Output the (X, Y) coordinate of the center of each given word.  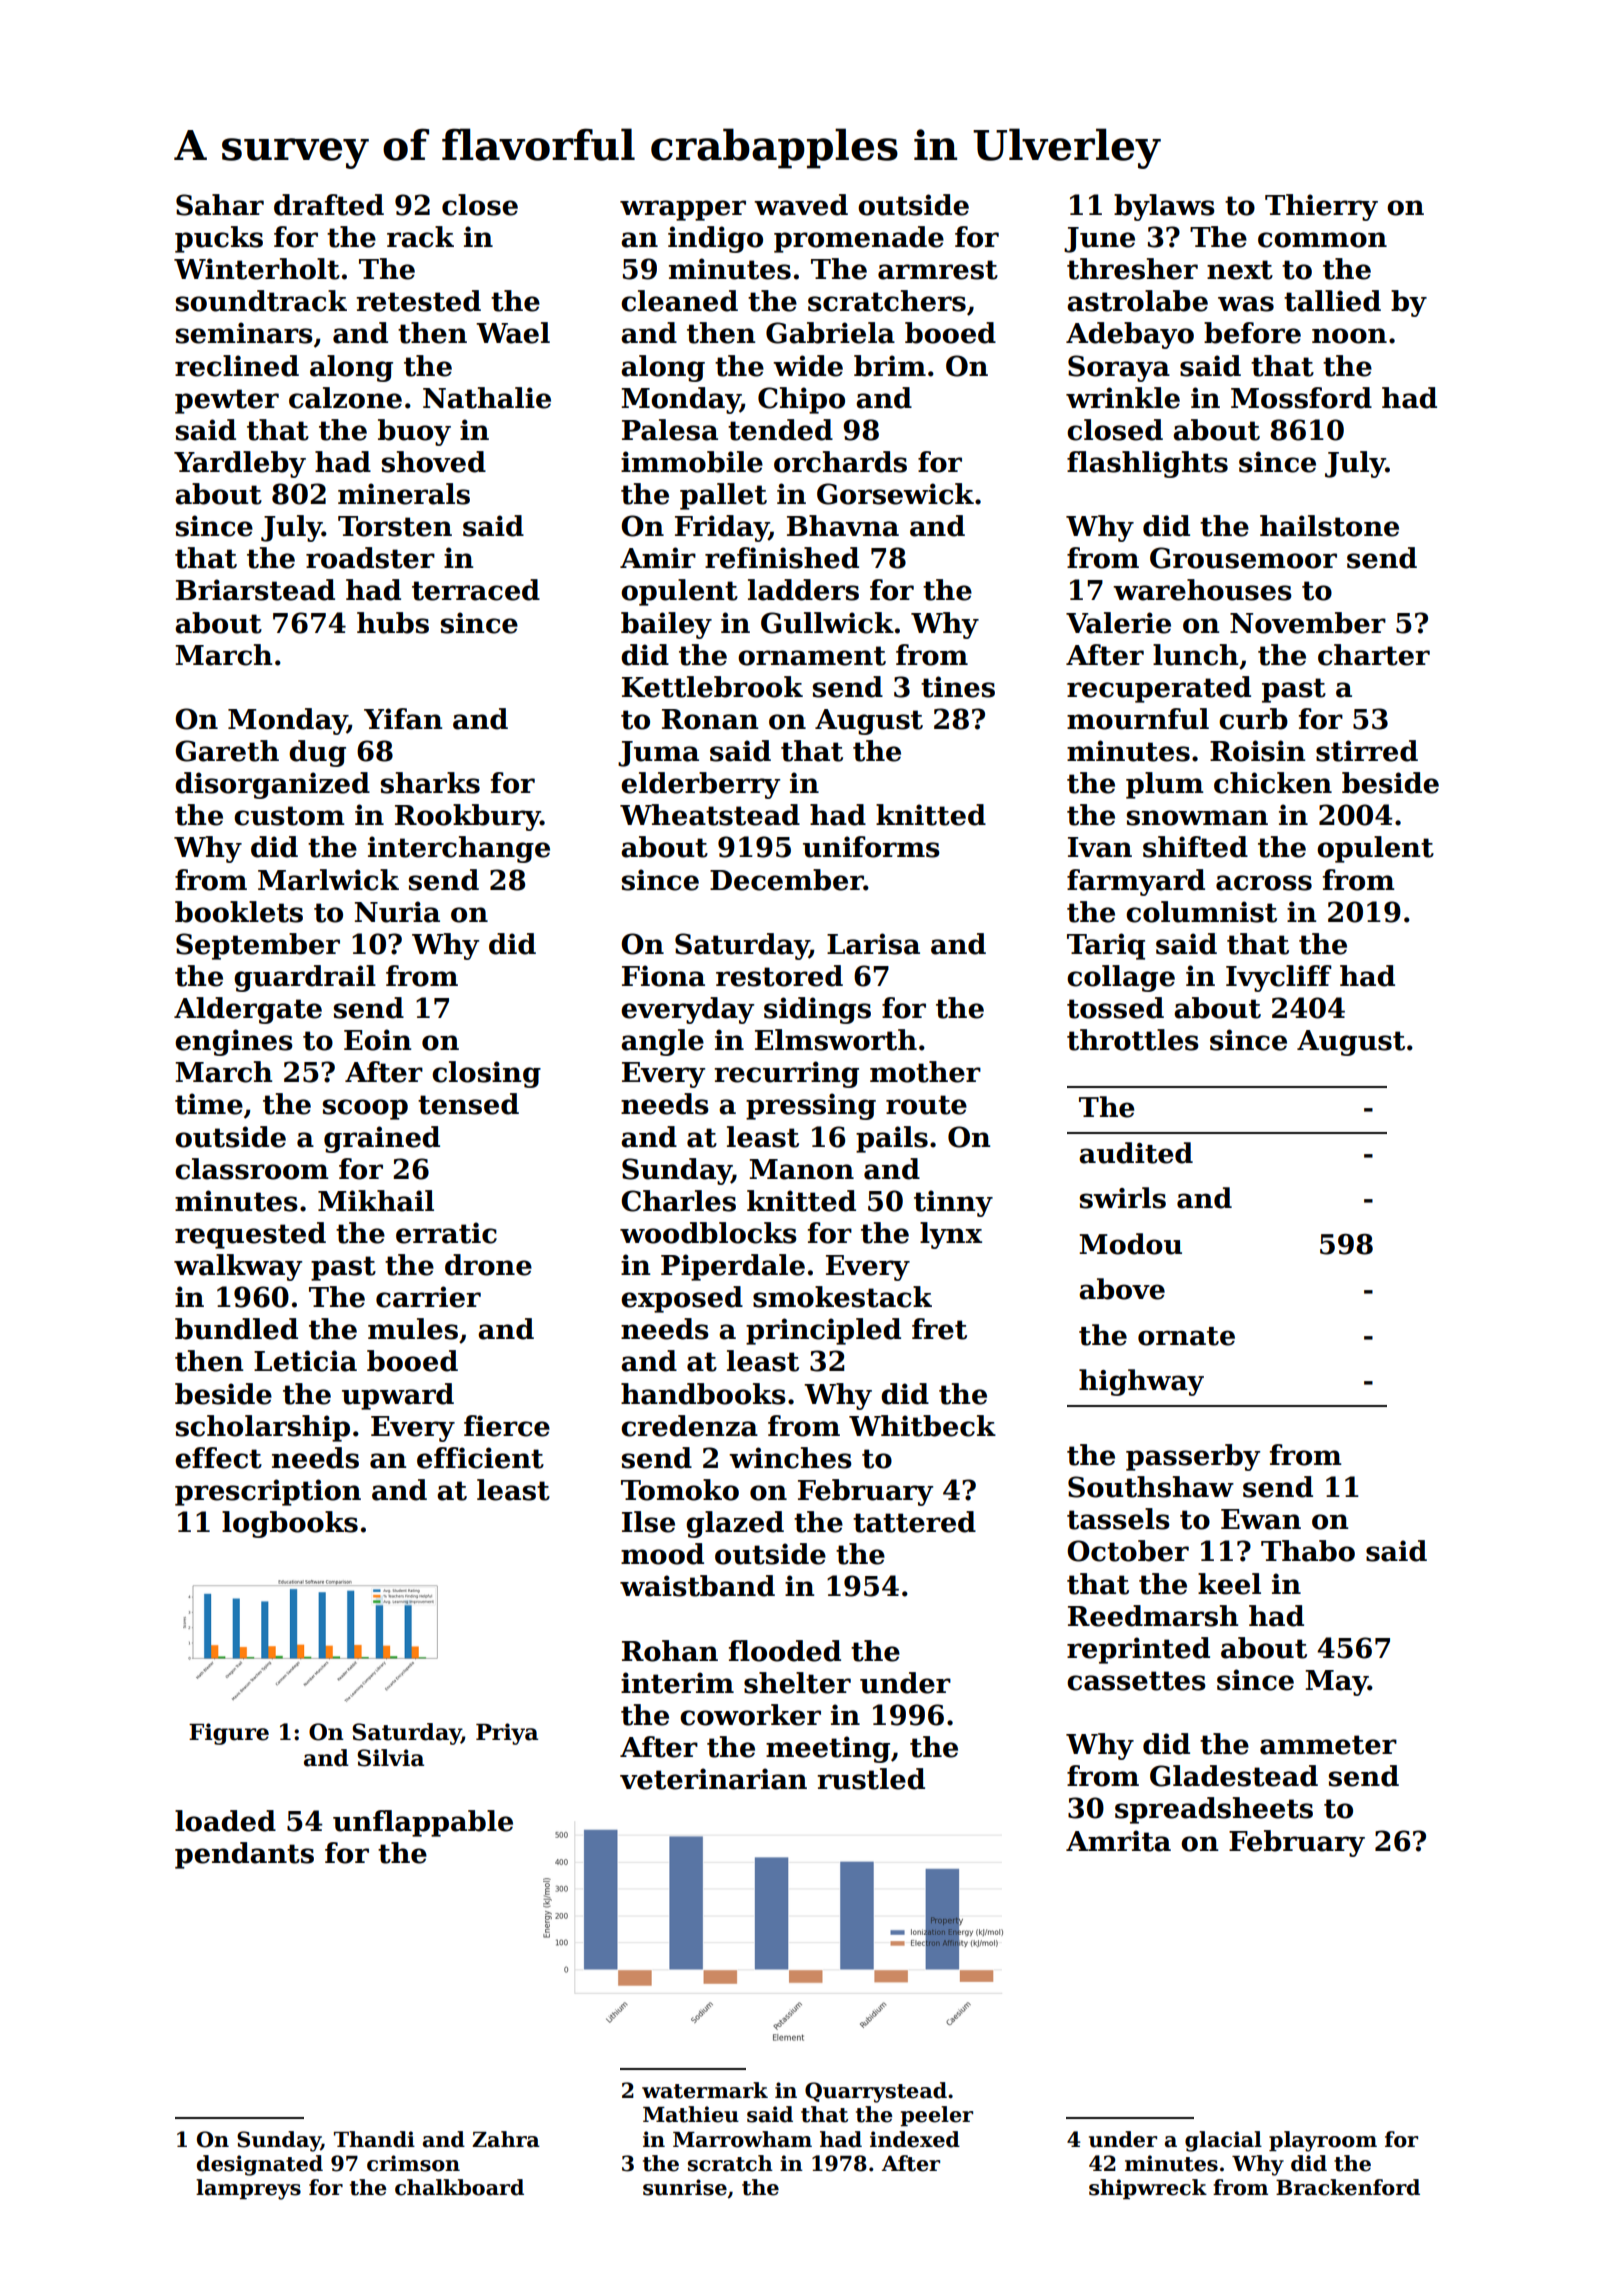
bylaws (1164, 207)
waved (801, 205)
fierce (507, 1426)
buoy (414, 432)
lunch (1195, 655)
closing (486, 1074)
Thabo (1308, 1551)
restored (779, 976)
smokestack (842, 1297)
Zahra (506, 2139)
